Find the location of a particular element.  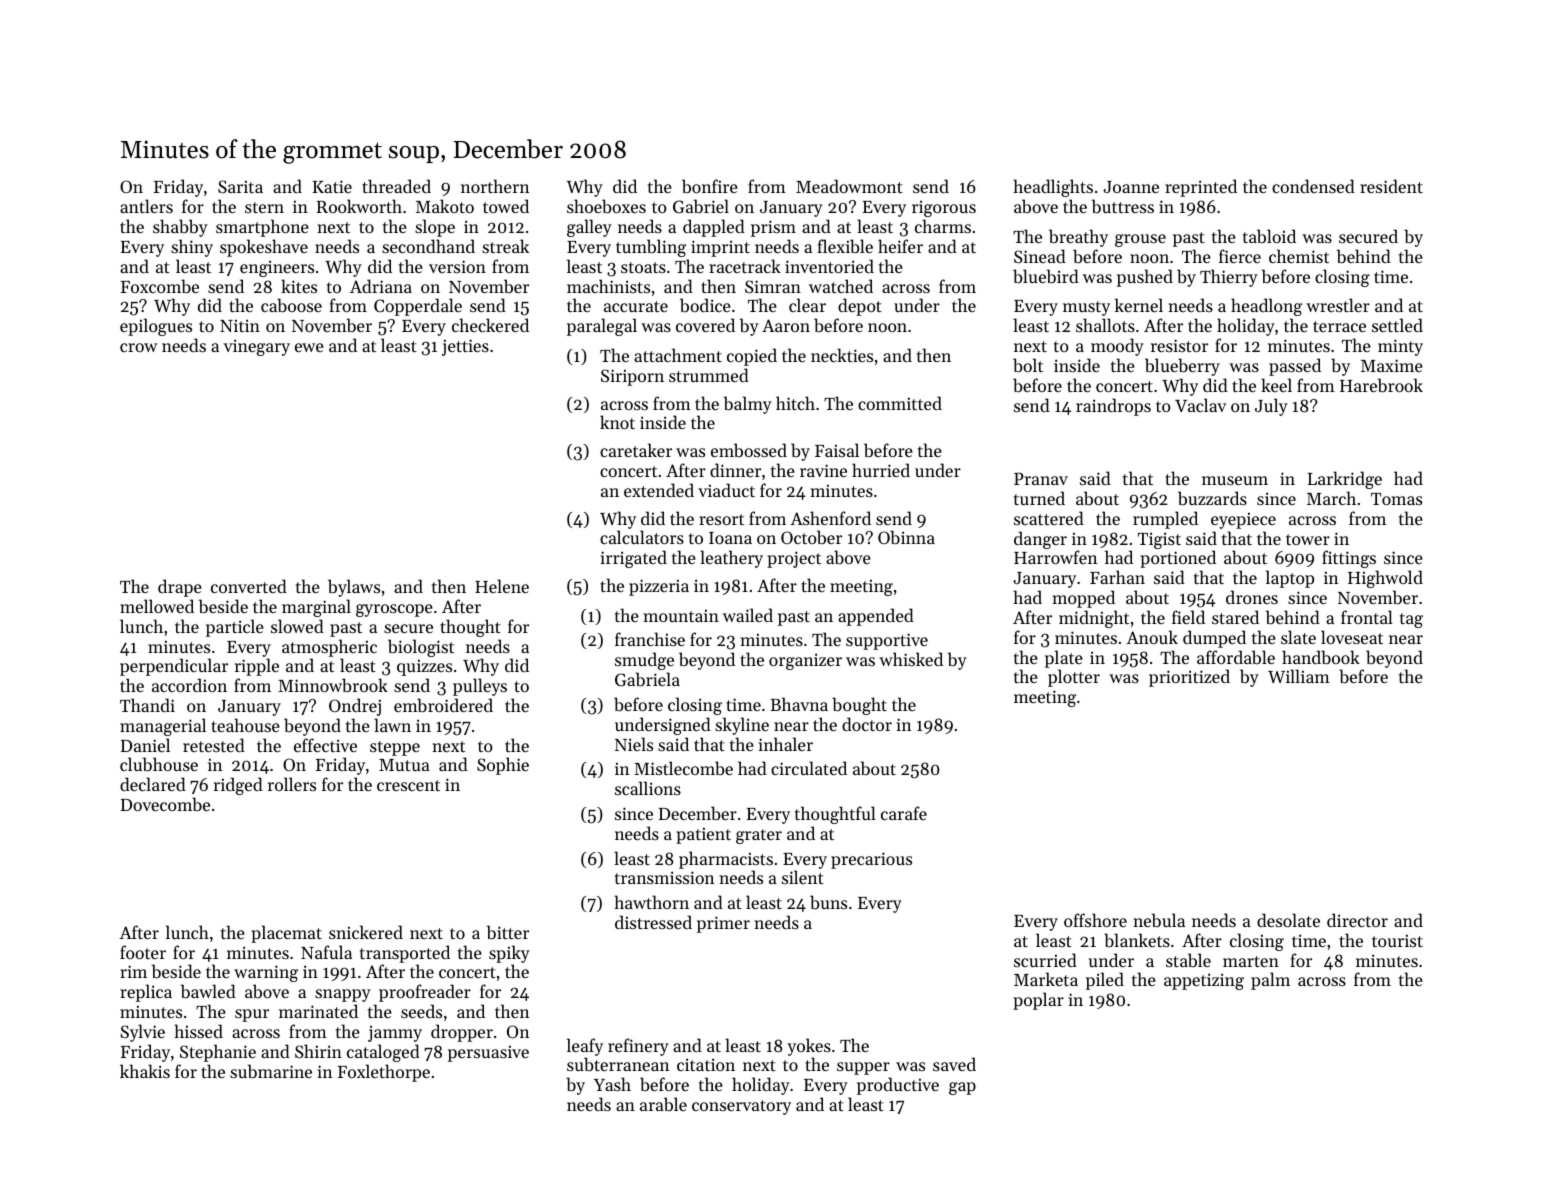

shiny is located at coordinates (192, 248).
